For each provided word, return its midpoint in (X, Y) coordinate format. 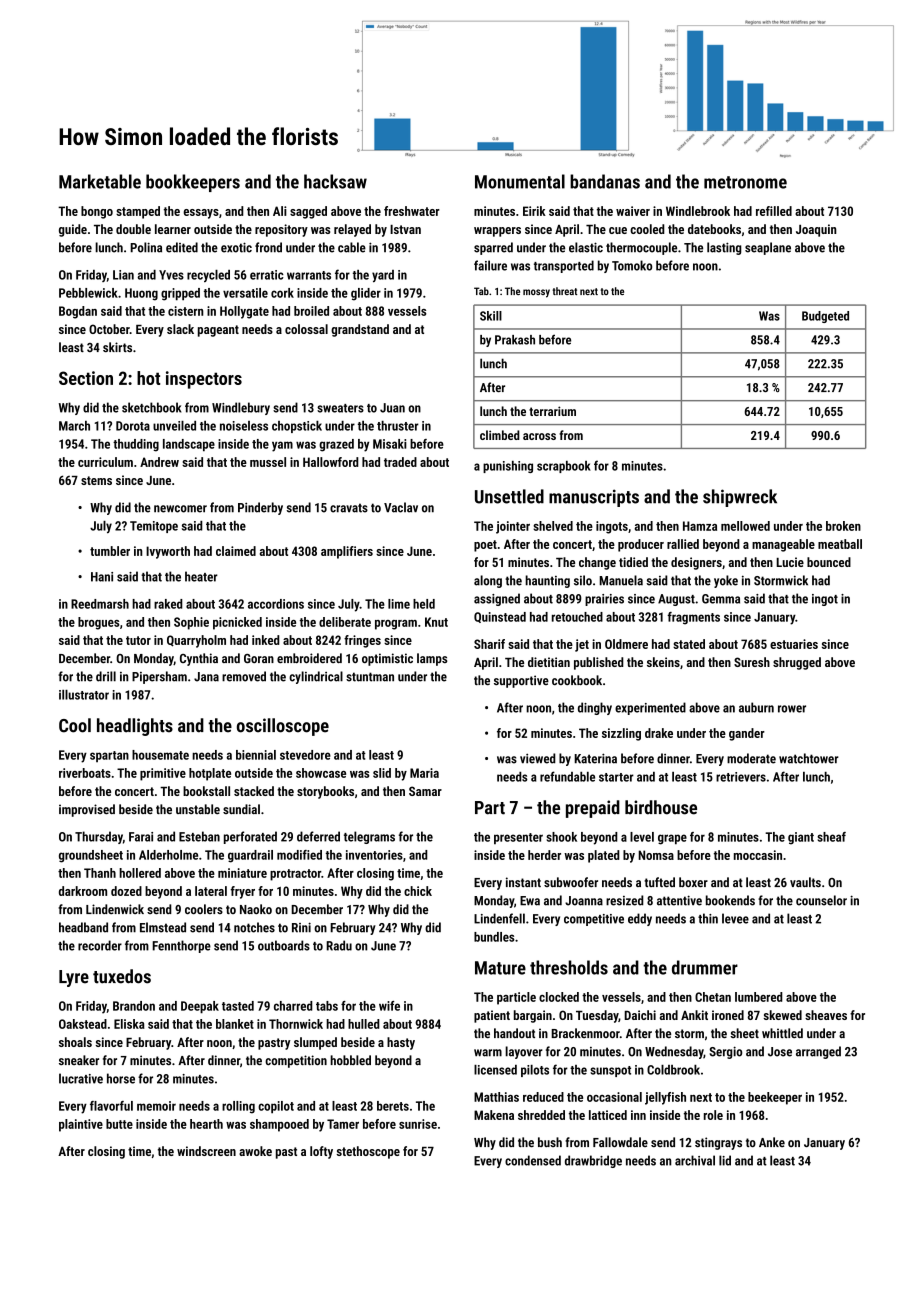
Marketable (100, 181)
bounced (829, 562)
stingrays (718, 1143)
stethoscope (368, 1152)
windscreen (206, 1151)
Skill (491, 316)
